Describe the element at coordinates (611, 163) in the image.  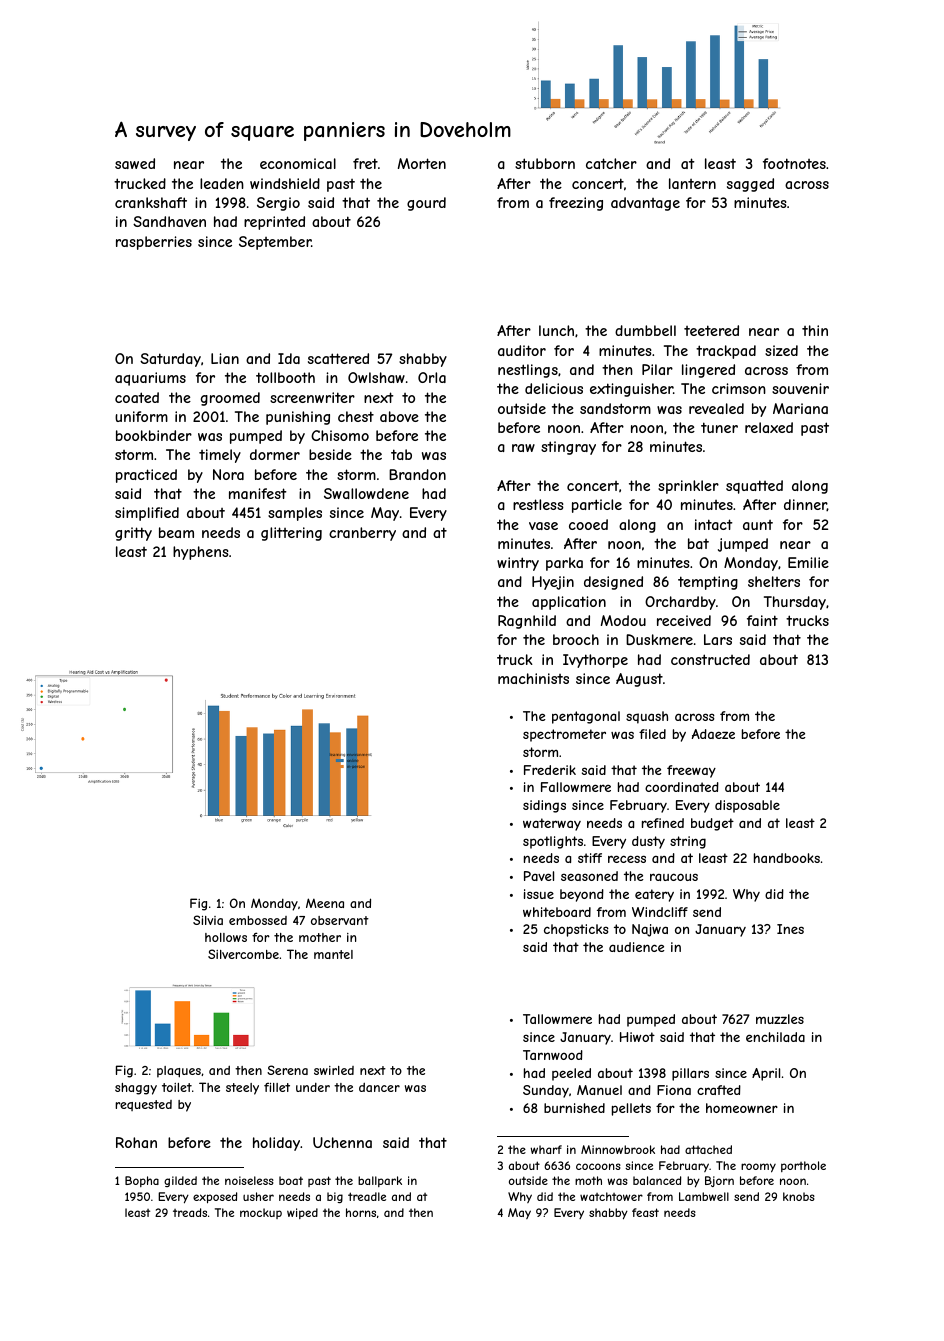
I see `catcher` at that location.
